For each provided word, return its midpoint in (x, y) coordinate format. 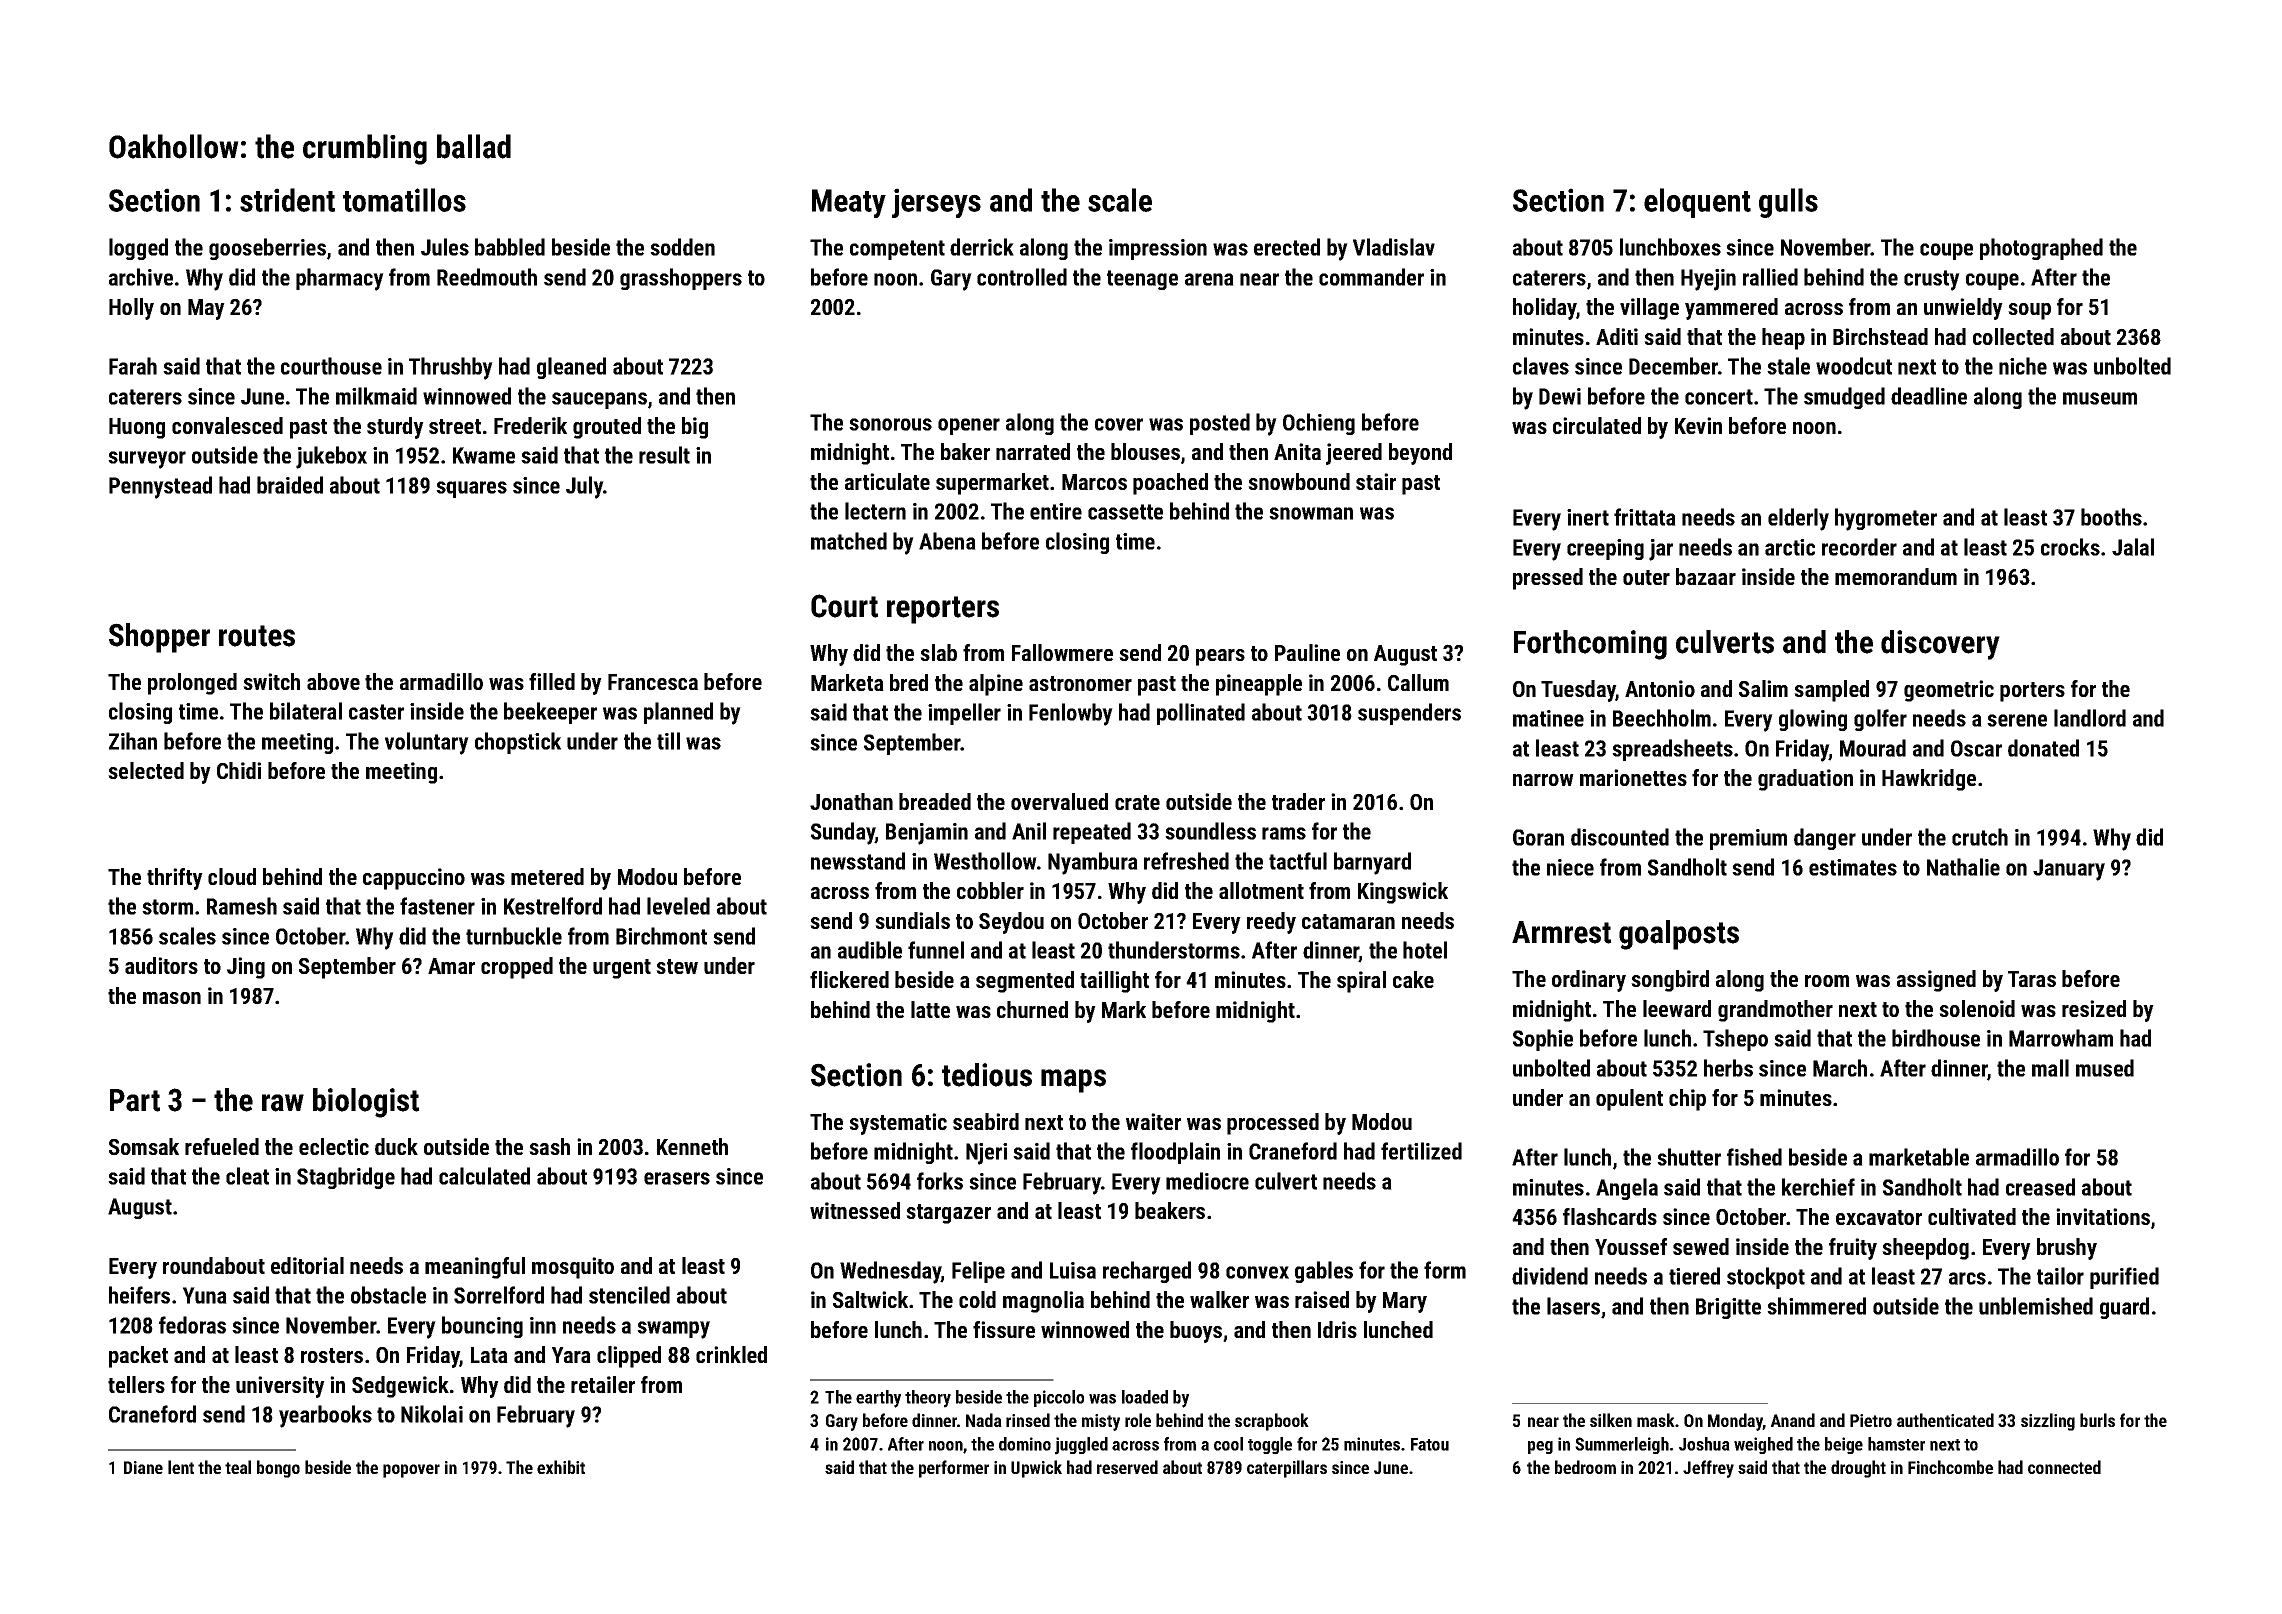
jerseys (936, 203)
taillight (1114, 982)
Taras (2032, 979)
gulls (1788, 203)
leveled (678, 906)
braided (290, 485)
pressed (1548, 579)
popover (411, 1471)
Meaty (849, 203)
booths (2111, 517)
